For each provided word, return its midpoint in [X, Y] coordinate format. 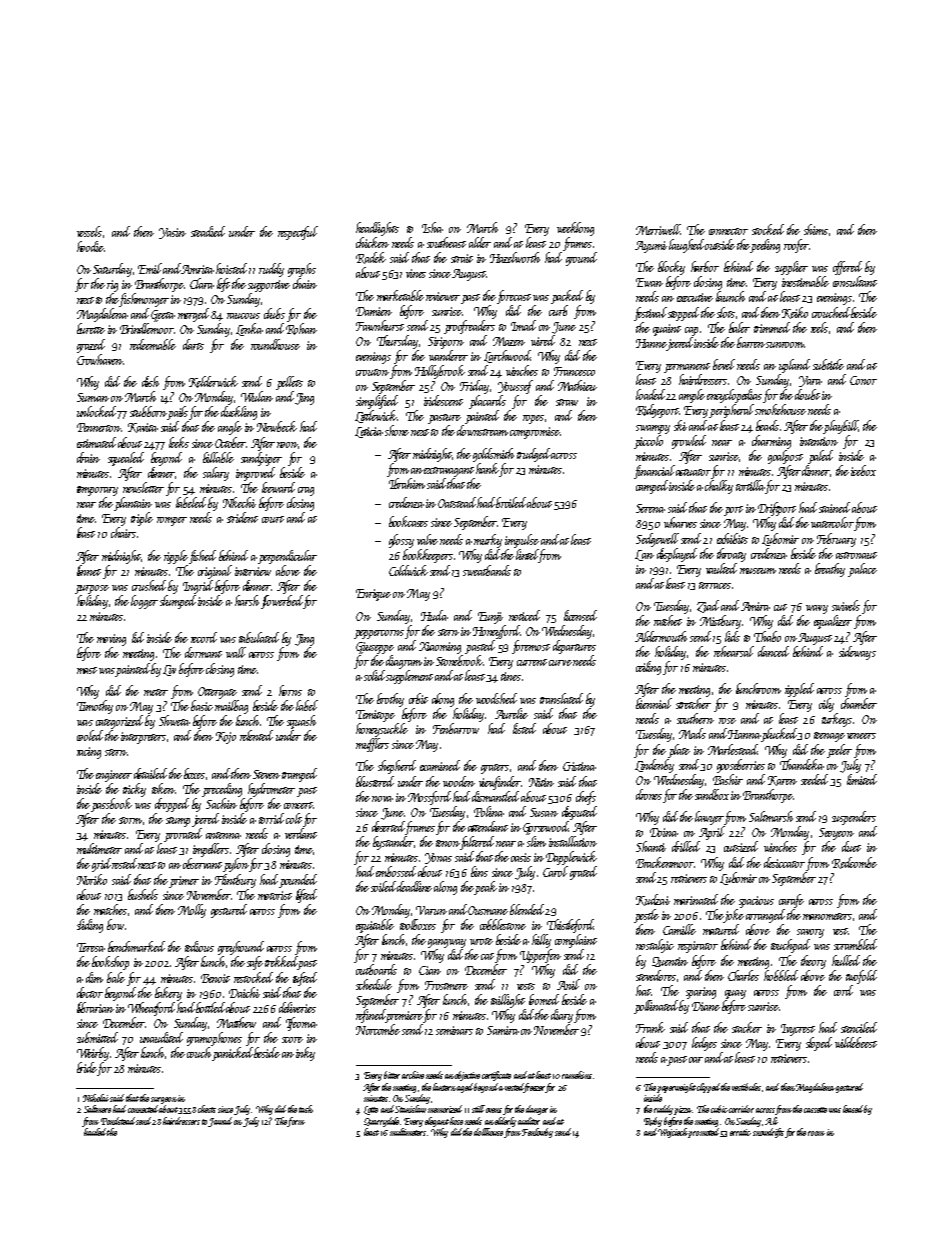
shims [816, 229]
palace [862, 570]
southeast [446, 242]
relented [256, 735]
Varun [431, 910]
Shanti [651, 846]
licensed [580, 615]
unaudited [161, 1037]
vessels [89, 231]
